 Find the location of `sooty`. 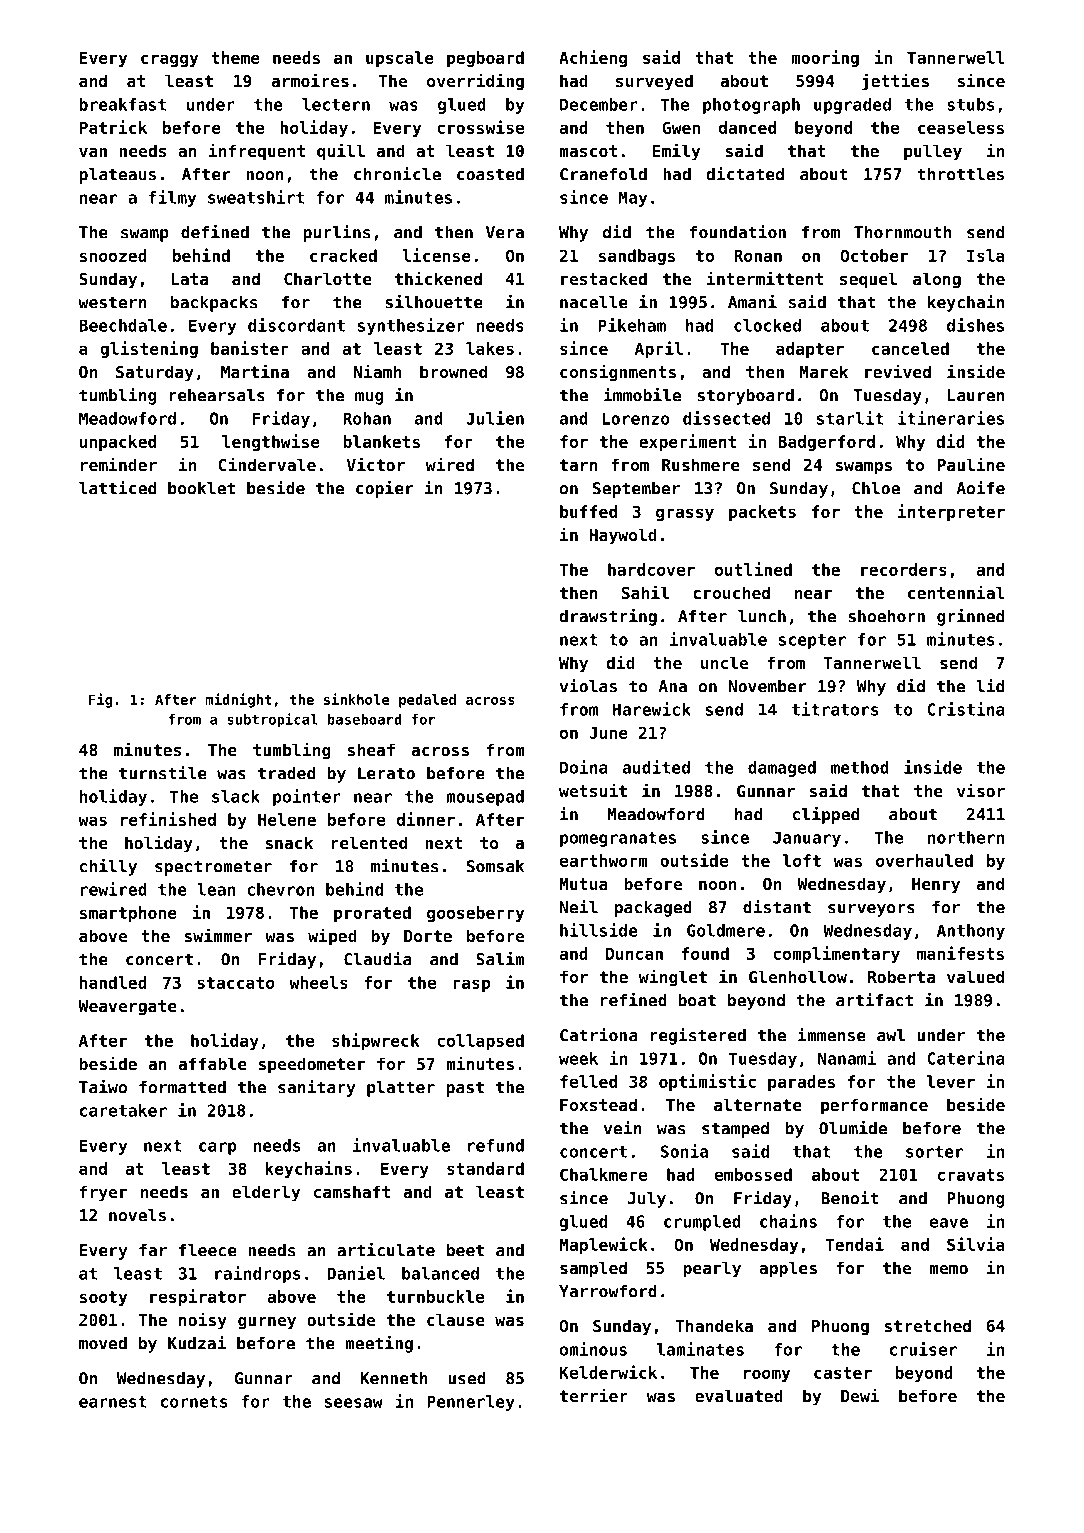

sooty is located at coordinates (103, 1298).
